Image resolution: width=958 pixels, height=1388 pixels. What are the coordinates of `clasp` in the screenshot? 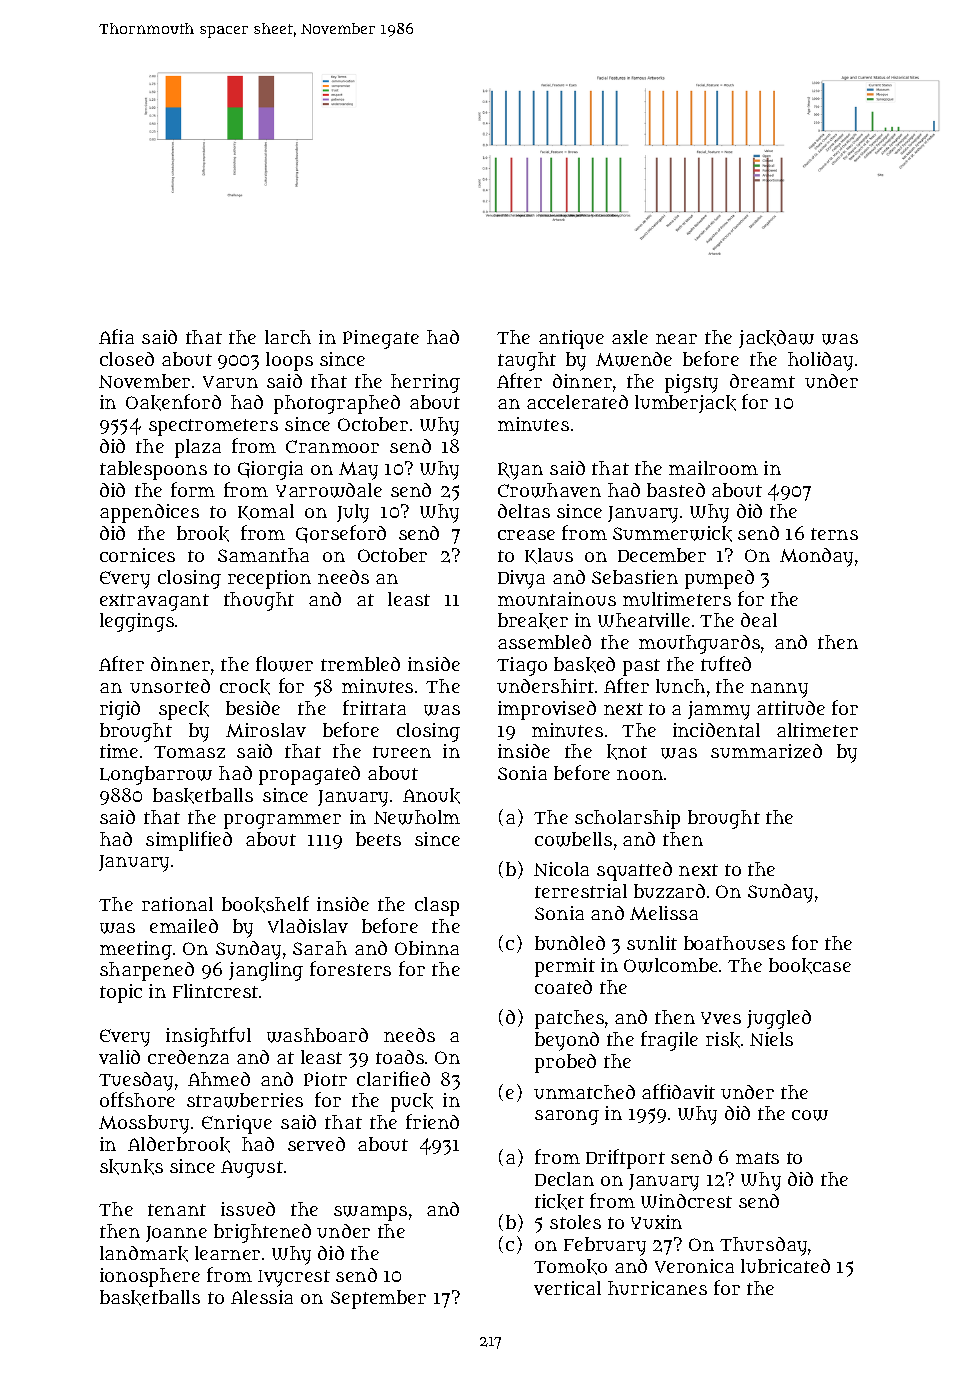 It's located at (437, 906).
